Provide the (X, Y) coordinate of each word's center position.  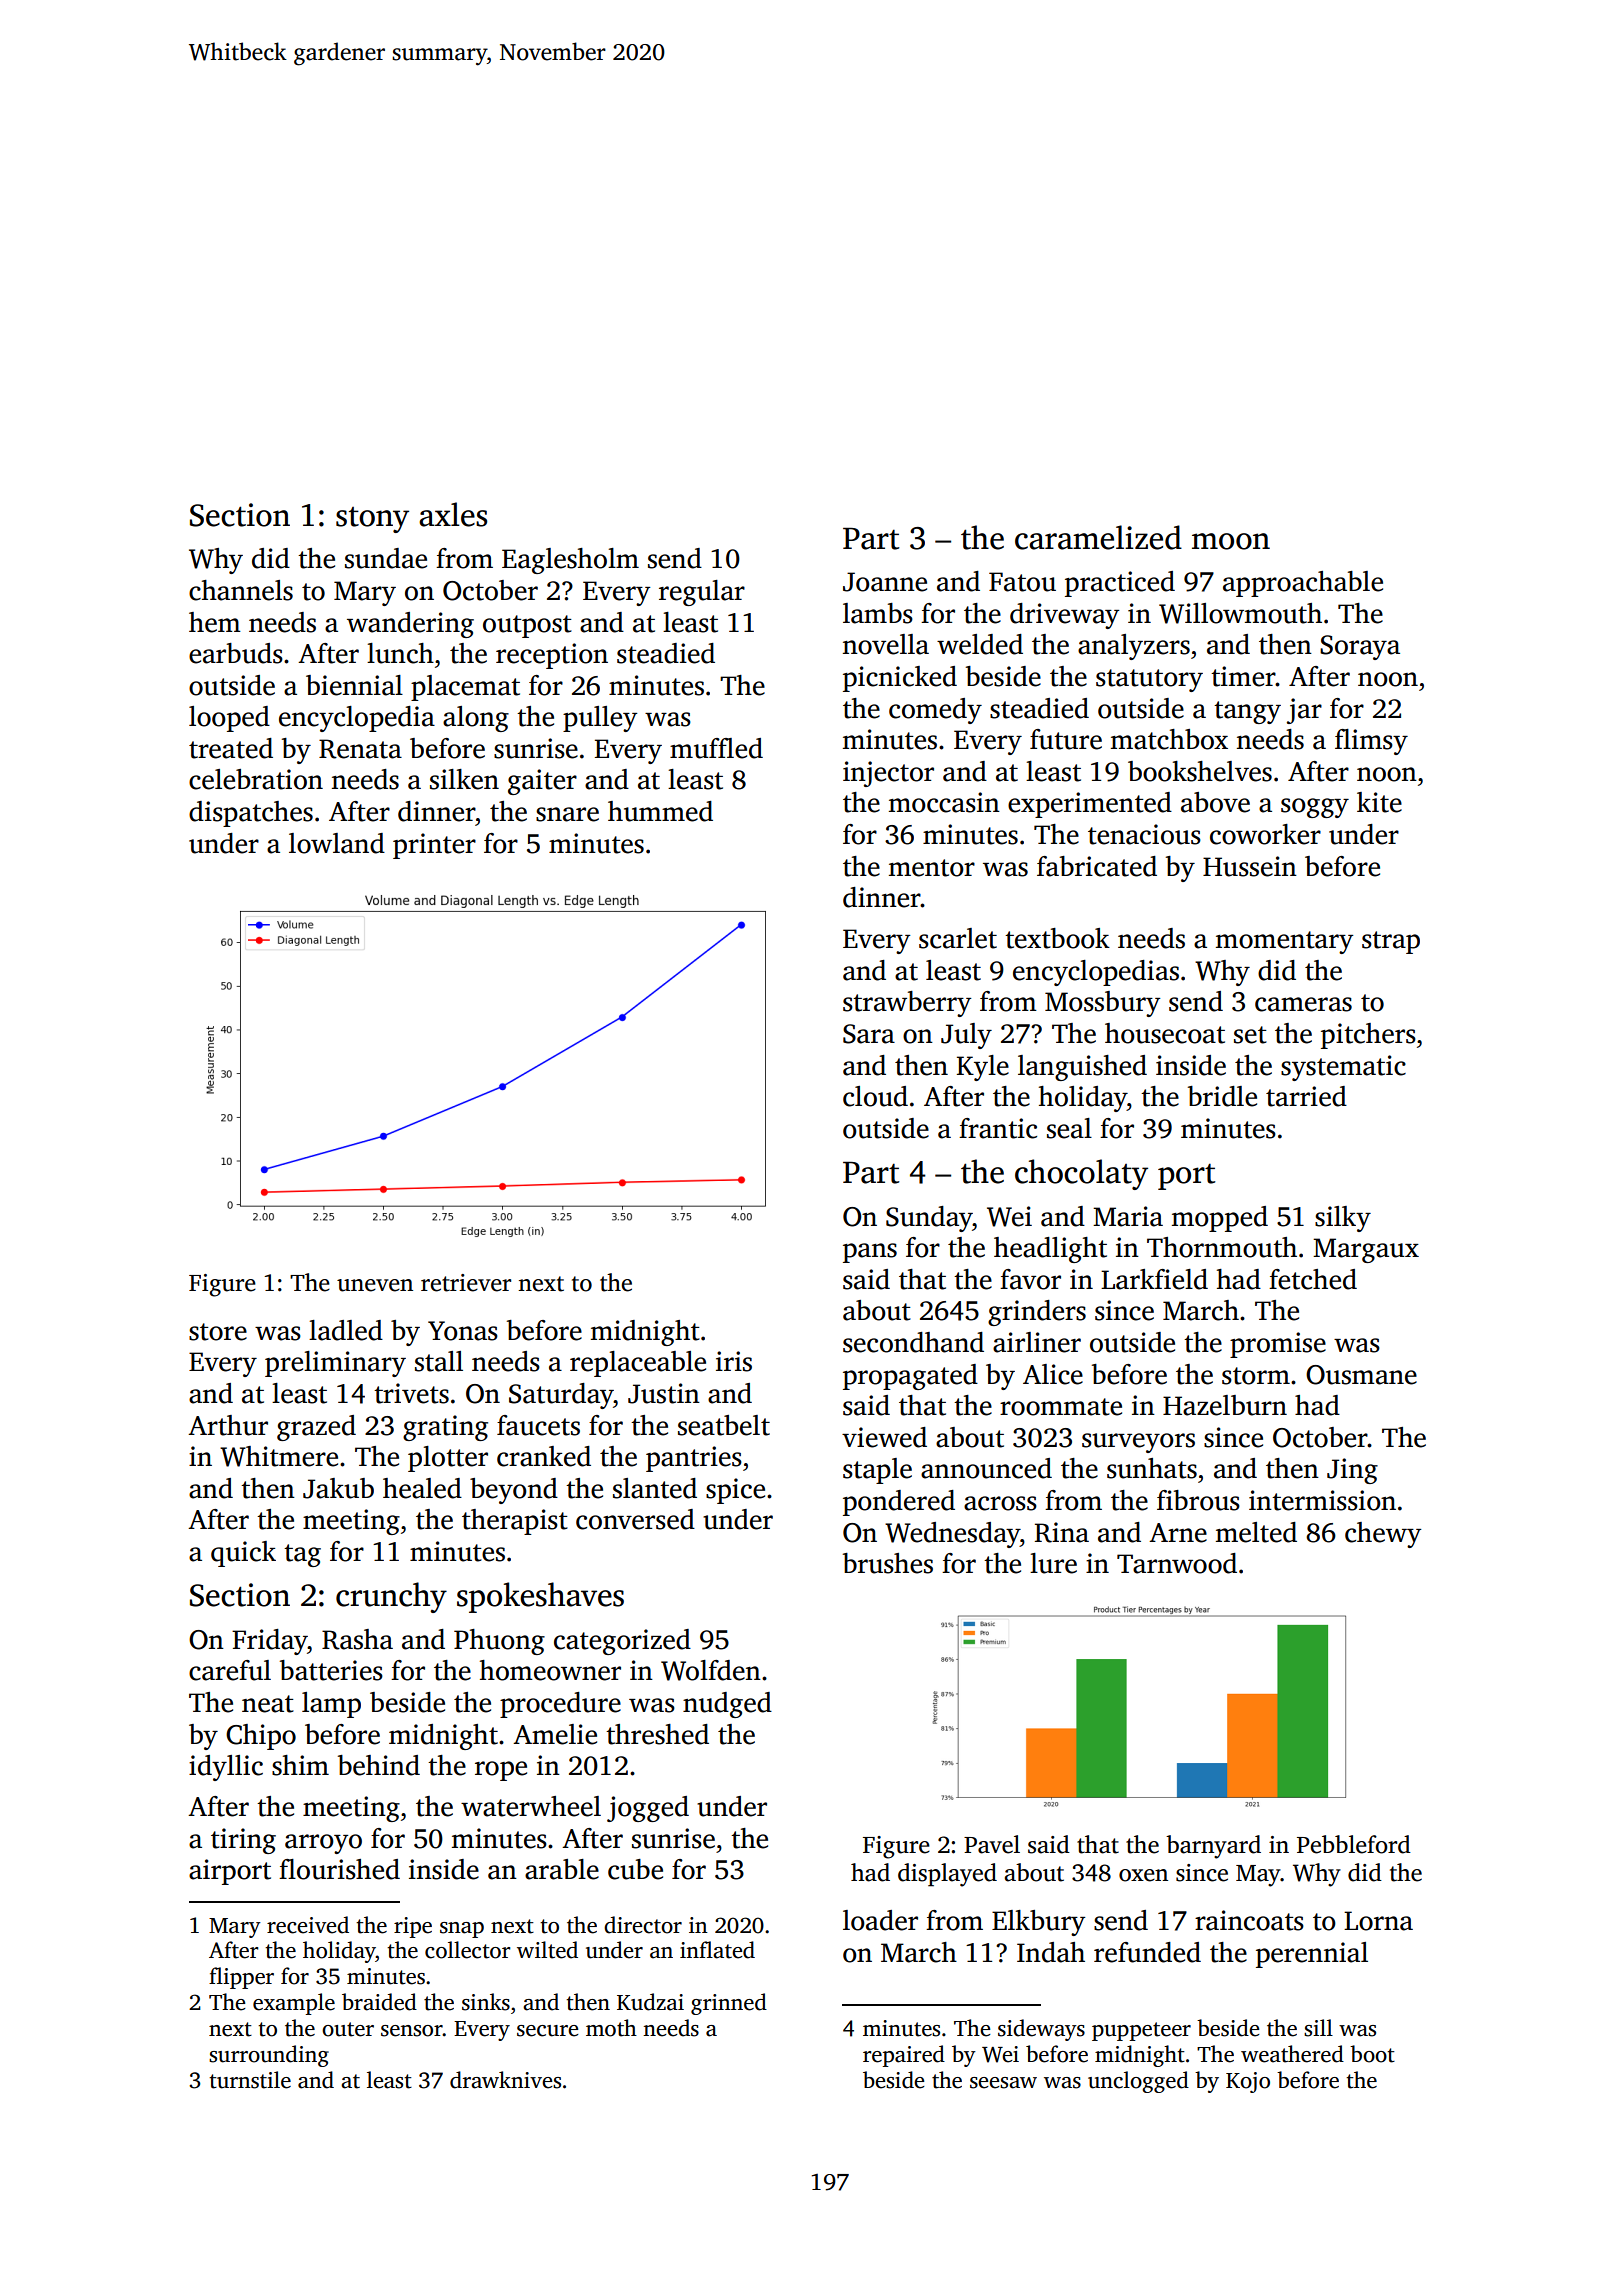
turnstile (250, 2080)
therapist (515, 1522)
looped (229, 719)
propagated (910, 1377)
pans (870, 1253)
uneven (375, 1285)
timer (1243, 676)
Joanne (885, 582)
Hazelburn (1225, 1405)
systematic (1343, 1068)
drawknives (505, 2080)
